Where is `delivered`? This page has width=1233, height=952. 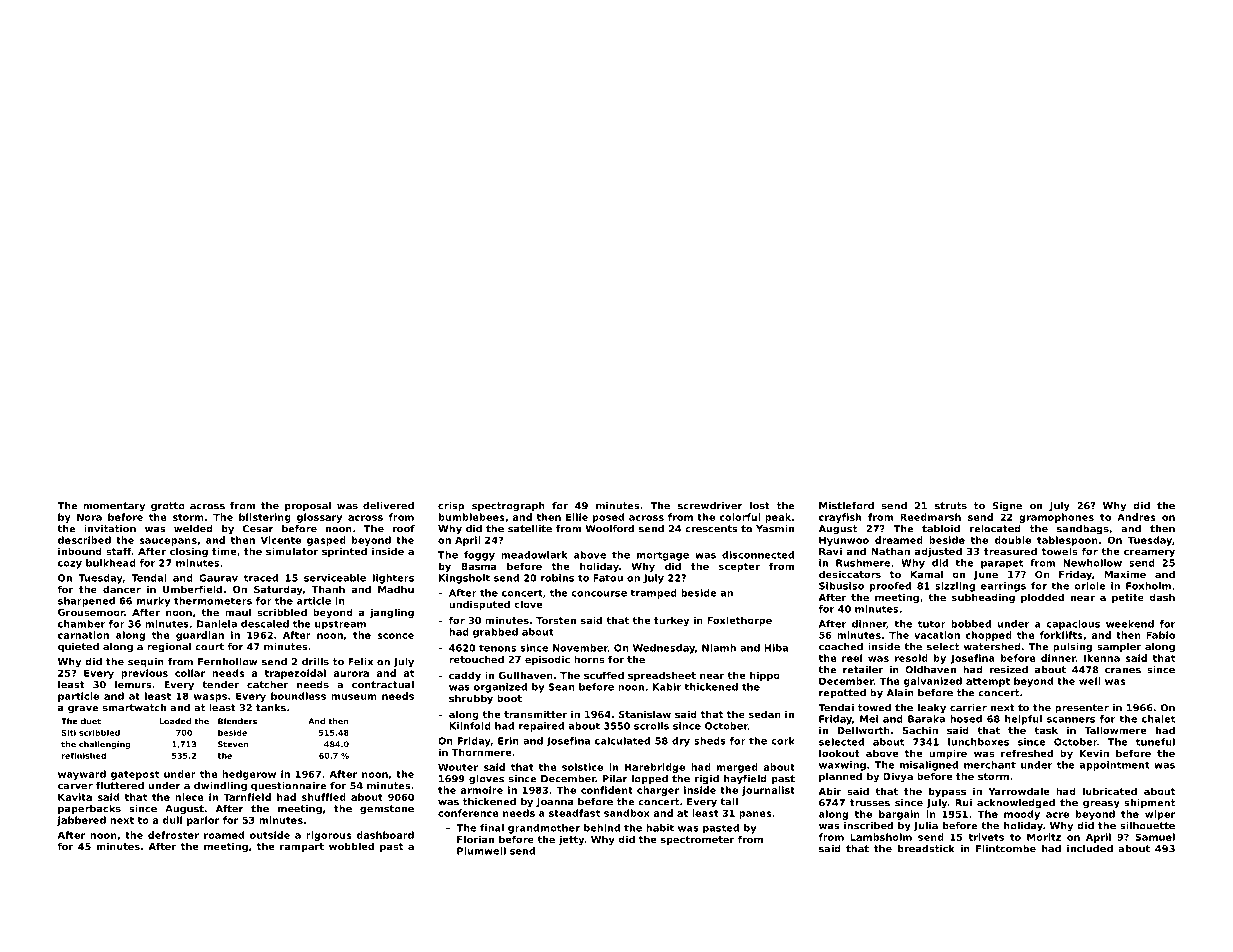 delivered is located at coordinates (388, 506).
